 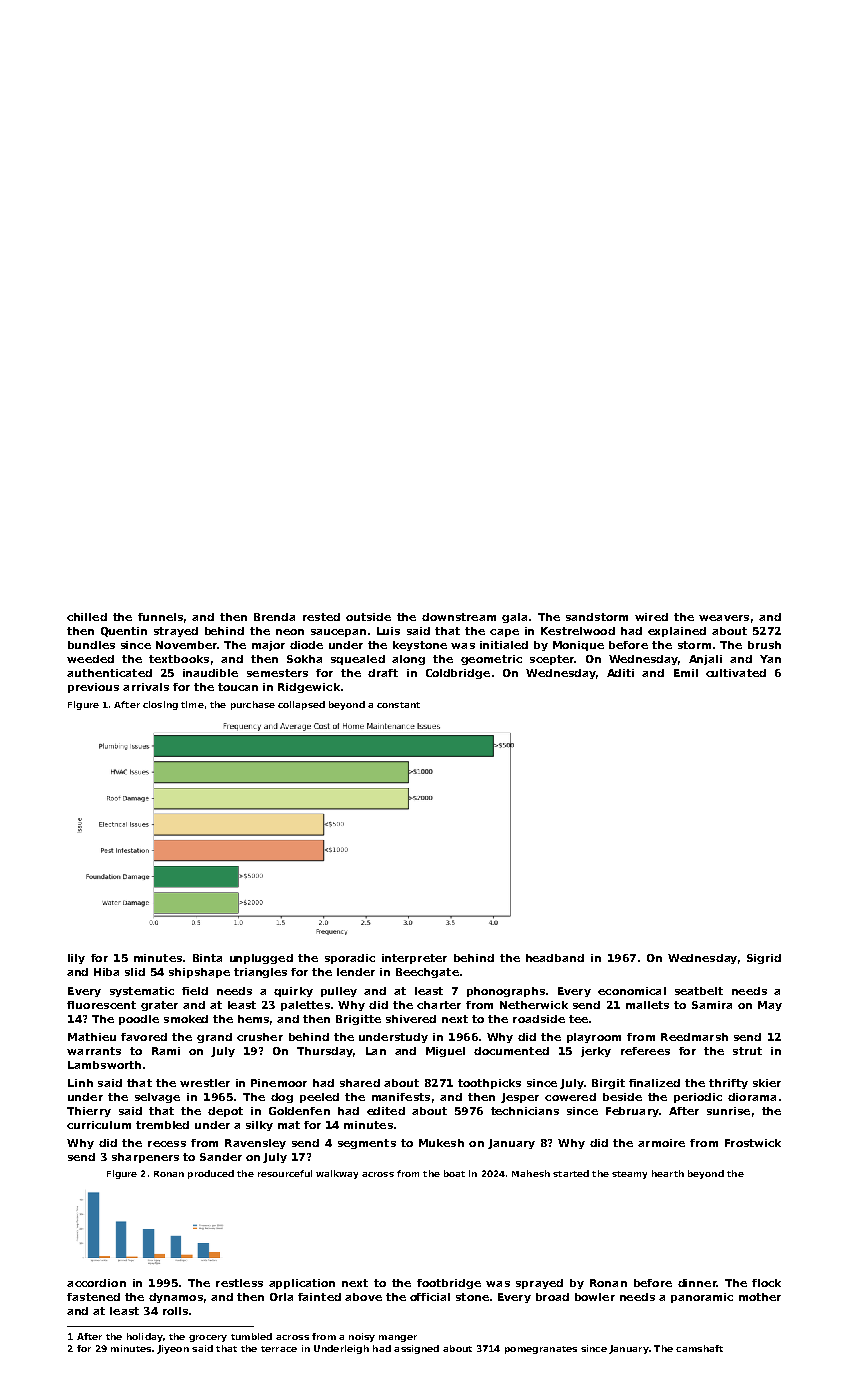 What do you see at coordinates (728, 1111) in the screenshot?
I see `sunrise` at bounding box center [728, 1111].
